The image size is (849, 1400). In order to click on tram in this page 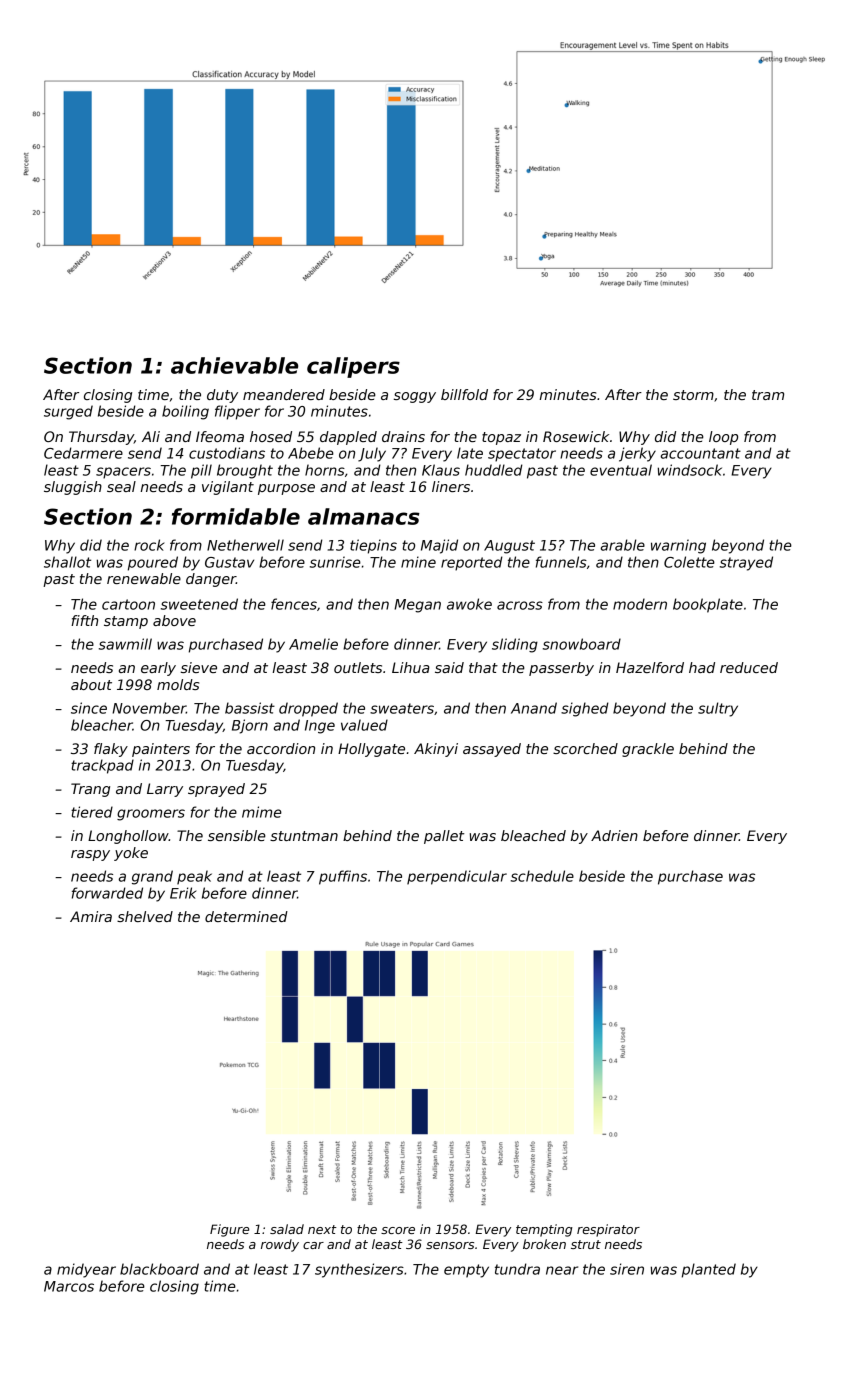, I will do `click(768, 395)`.
